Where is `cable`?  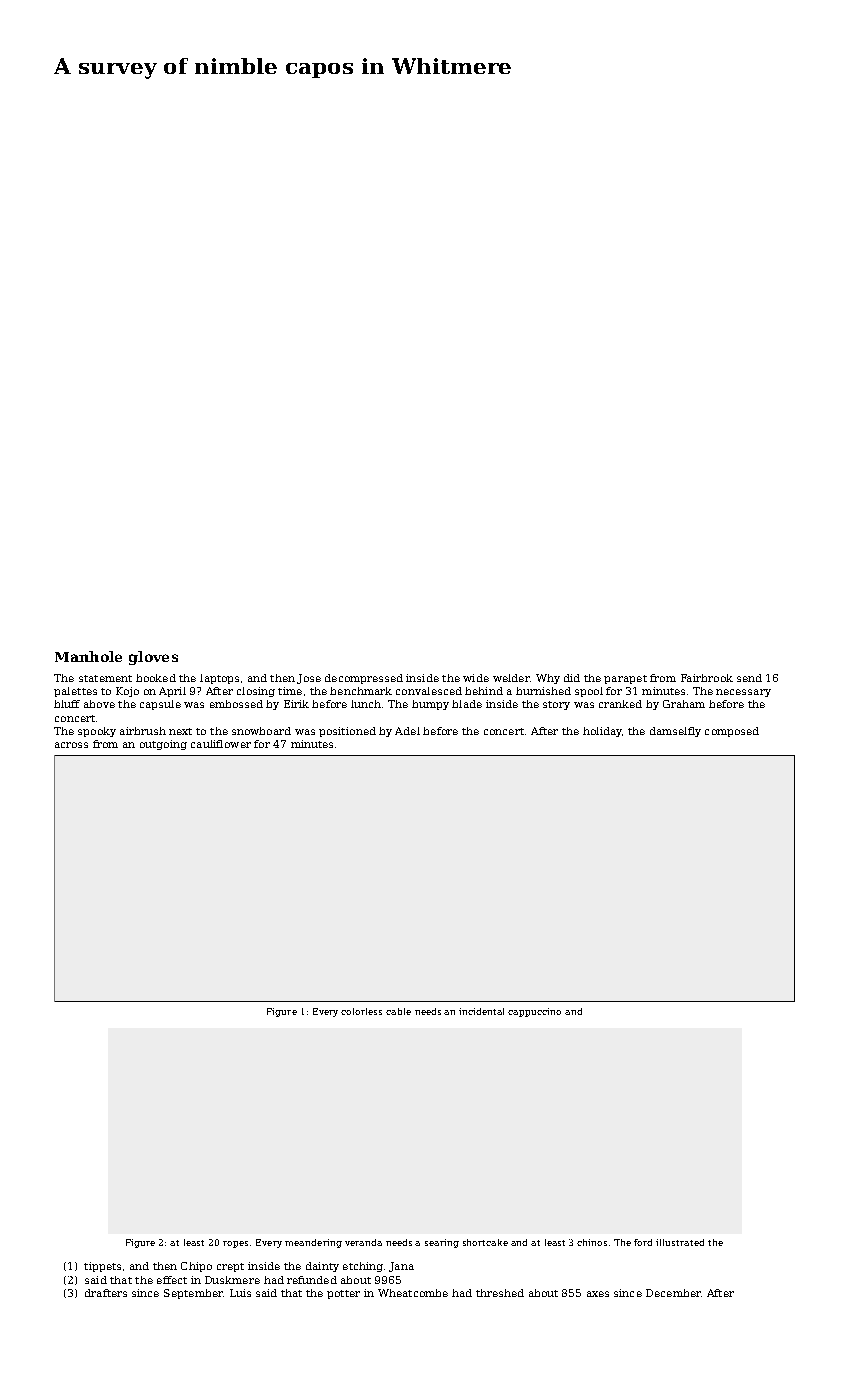 cable is located at coordinates (398, 1011).
